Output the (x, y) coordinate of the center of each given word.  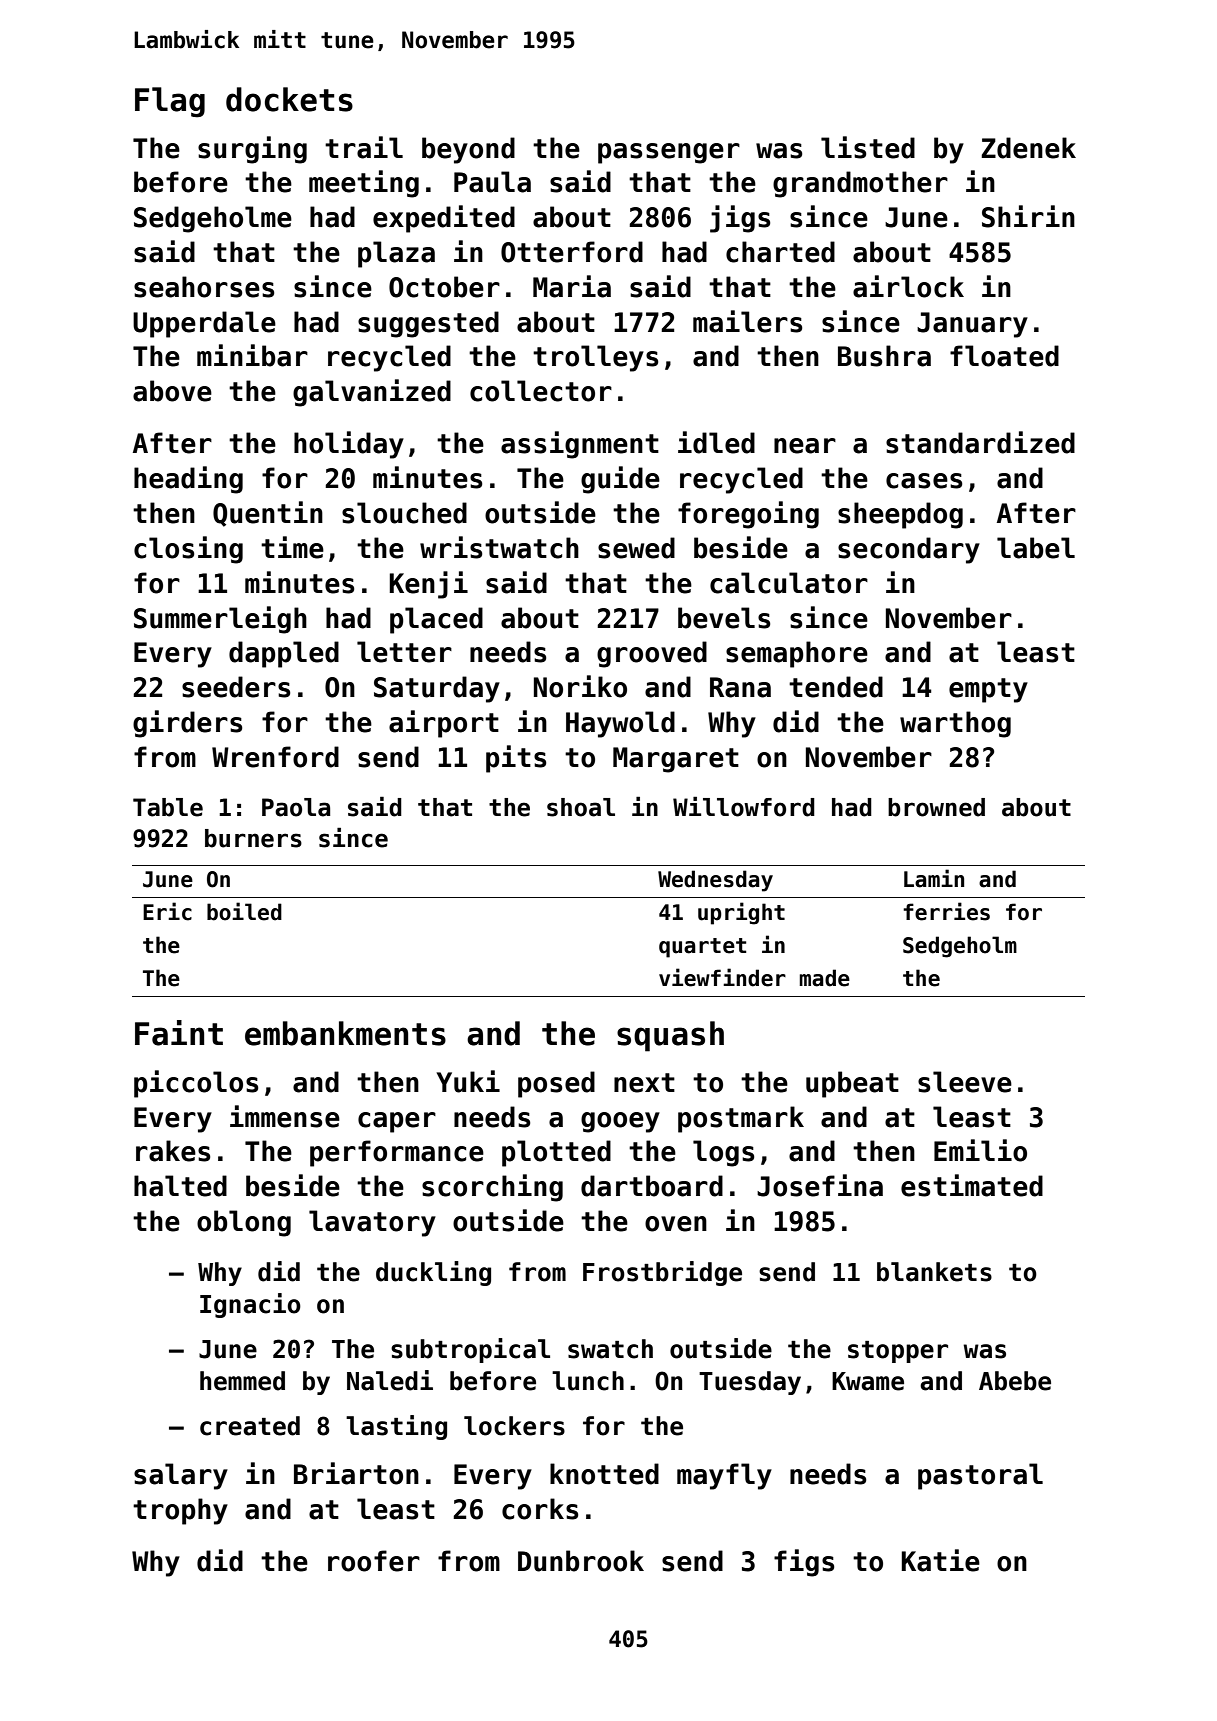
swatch (610, 1349)
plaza (396, 254)
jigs (740, 219)
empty (988, 690)
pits (516, 759)
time (292, 547)
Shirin (1028, 216)
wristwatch (499, 547)
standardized (980, 442)
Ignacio (250, 1305)
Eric (167, 911)
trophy (180, 1511)
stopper (898, 1352)
